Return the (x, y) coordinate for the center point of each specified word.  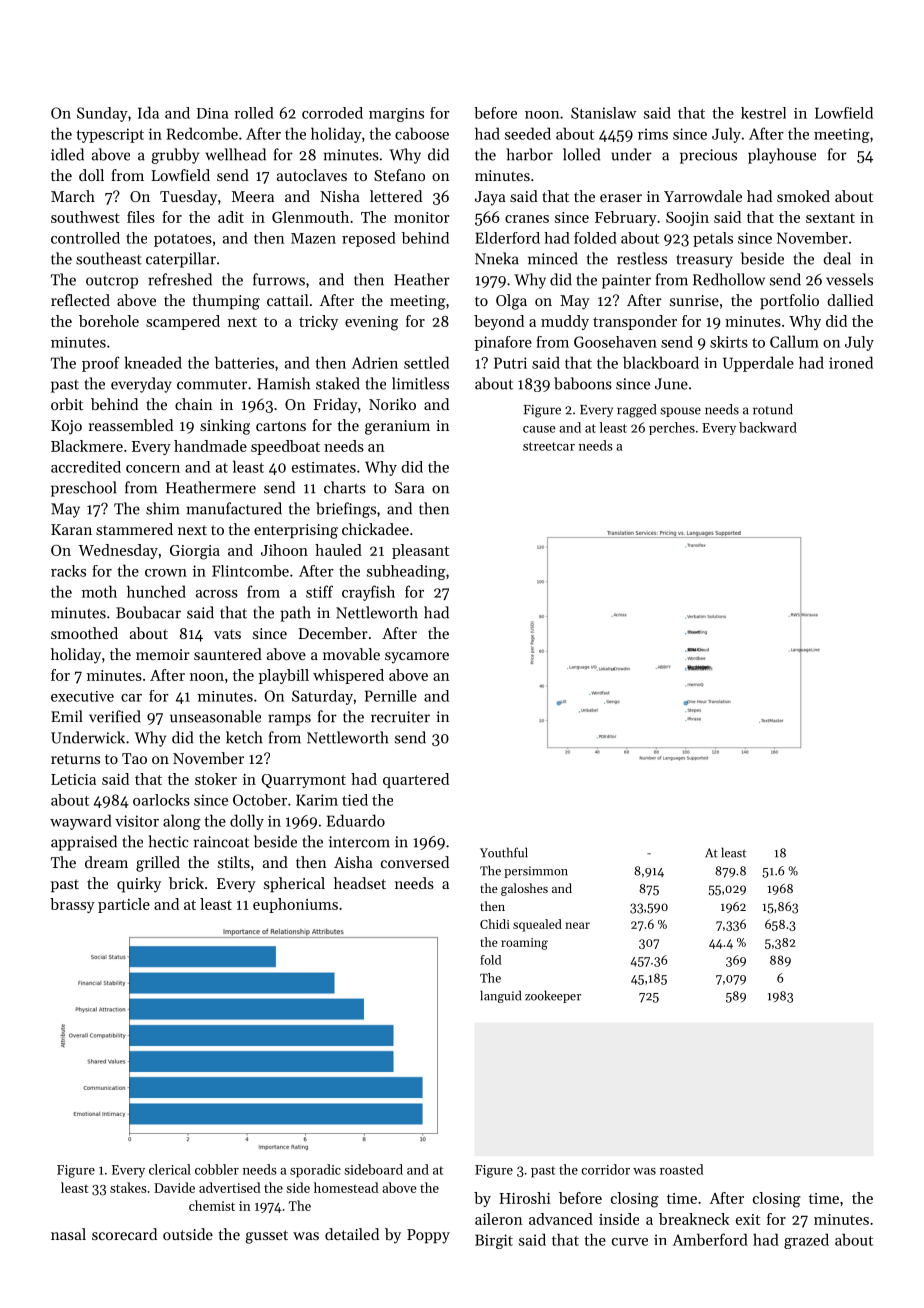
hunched (156, 591)
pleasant (420, 551)
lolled (581, 154)
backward (768, 427)
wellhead (235, 154)
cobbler (217, 1169)
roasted (681, 1169)
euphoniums (295, 905)
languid (500, 996)
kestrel (763, 113)
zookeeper (553, 996)
